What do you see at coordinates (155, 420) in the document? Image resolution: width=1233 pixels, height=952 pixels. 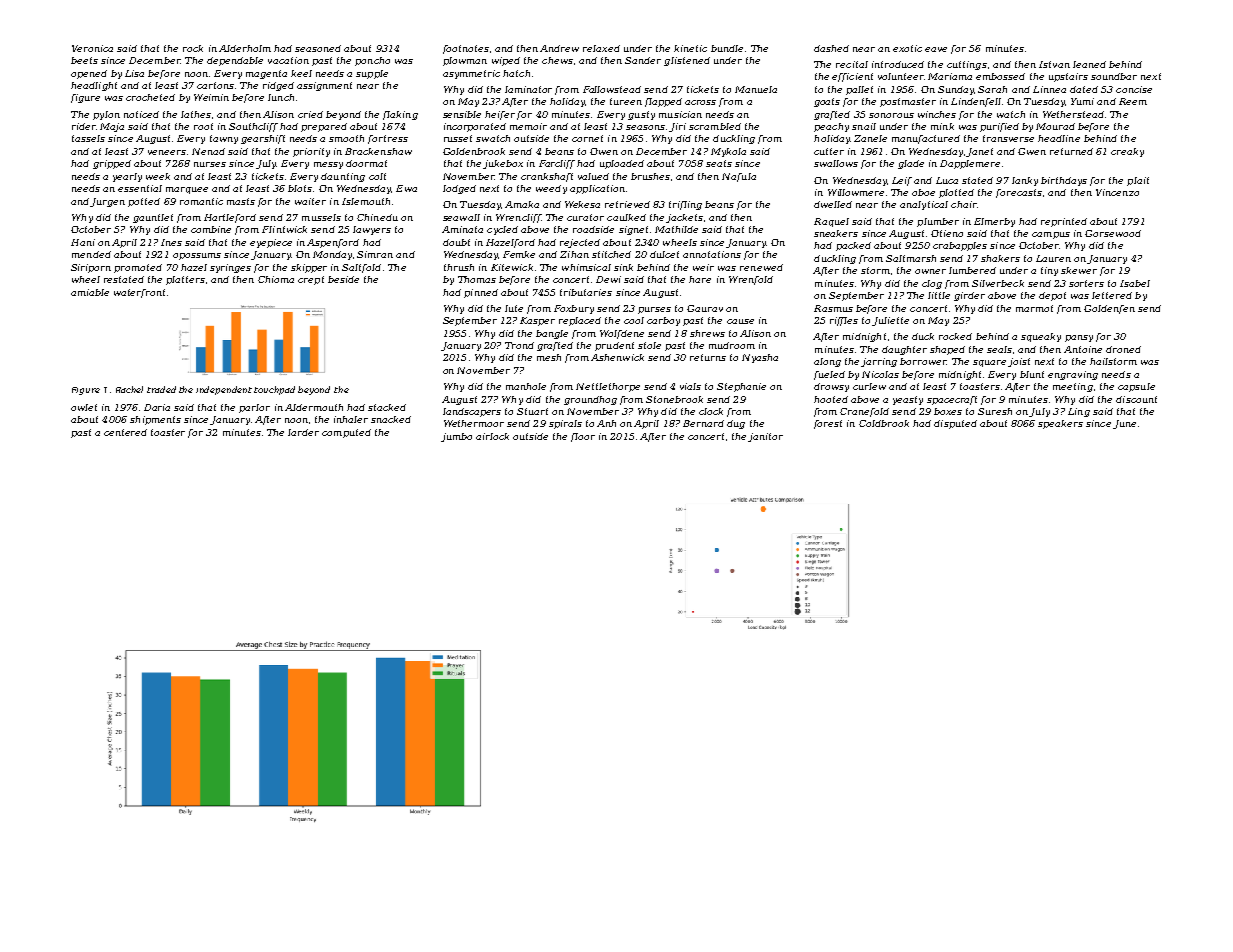 I see `shipments` at bounding box center [155, 420].
